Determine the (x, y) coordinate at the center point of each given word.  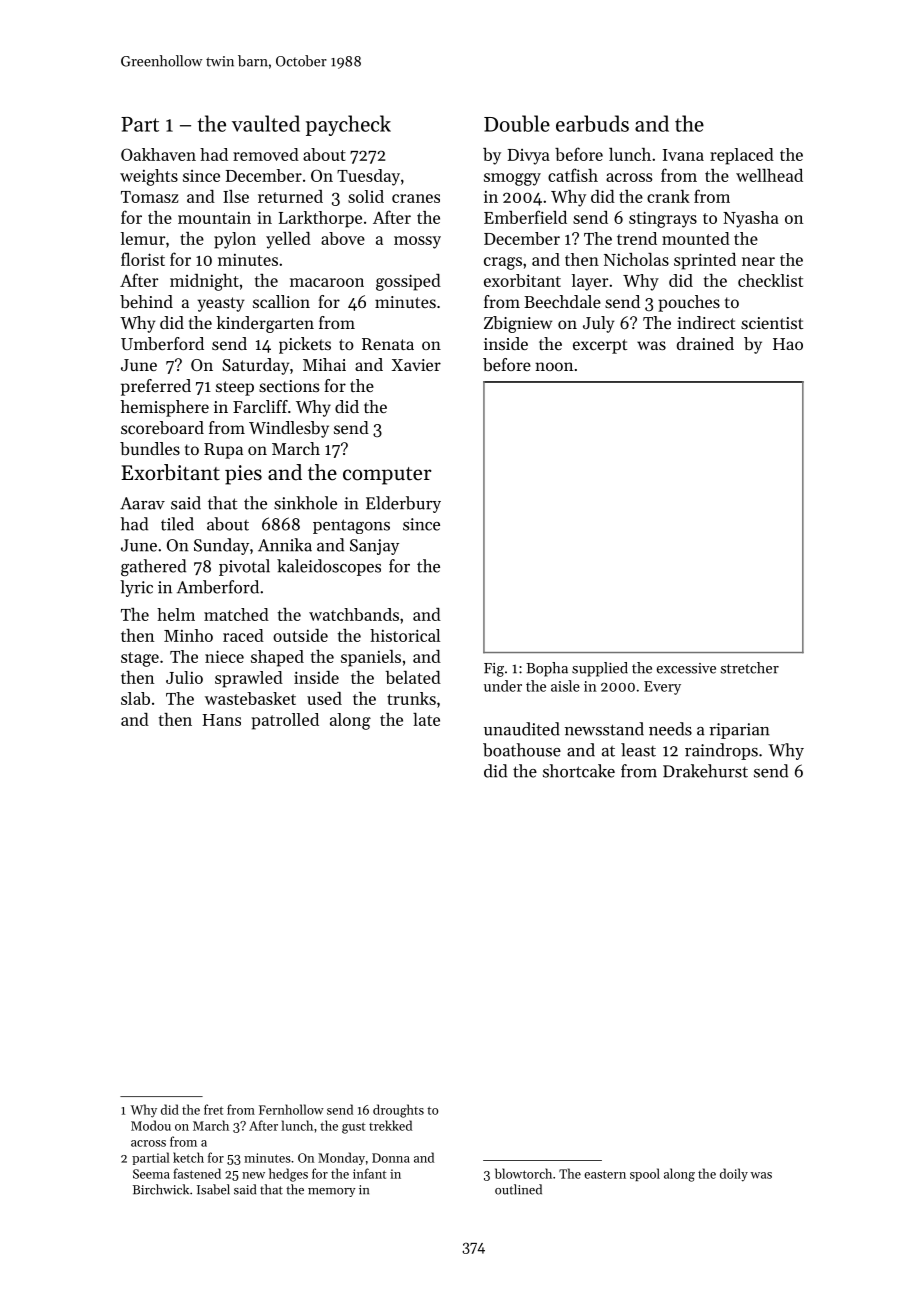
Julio (184, 677)
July (598, 324)
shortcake (579, 771)
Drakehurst (705, 771)
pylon (235, 240)
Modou (151, 1125)
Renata (388, 344)
